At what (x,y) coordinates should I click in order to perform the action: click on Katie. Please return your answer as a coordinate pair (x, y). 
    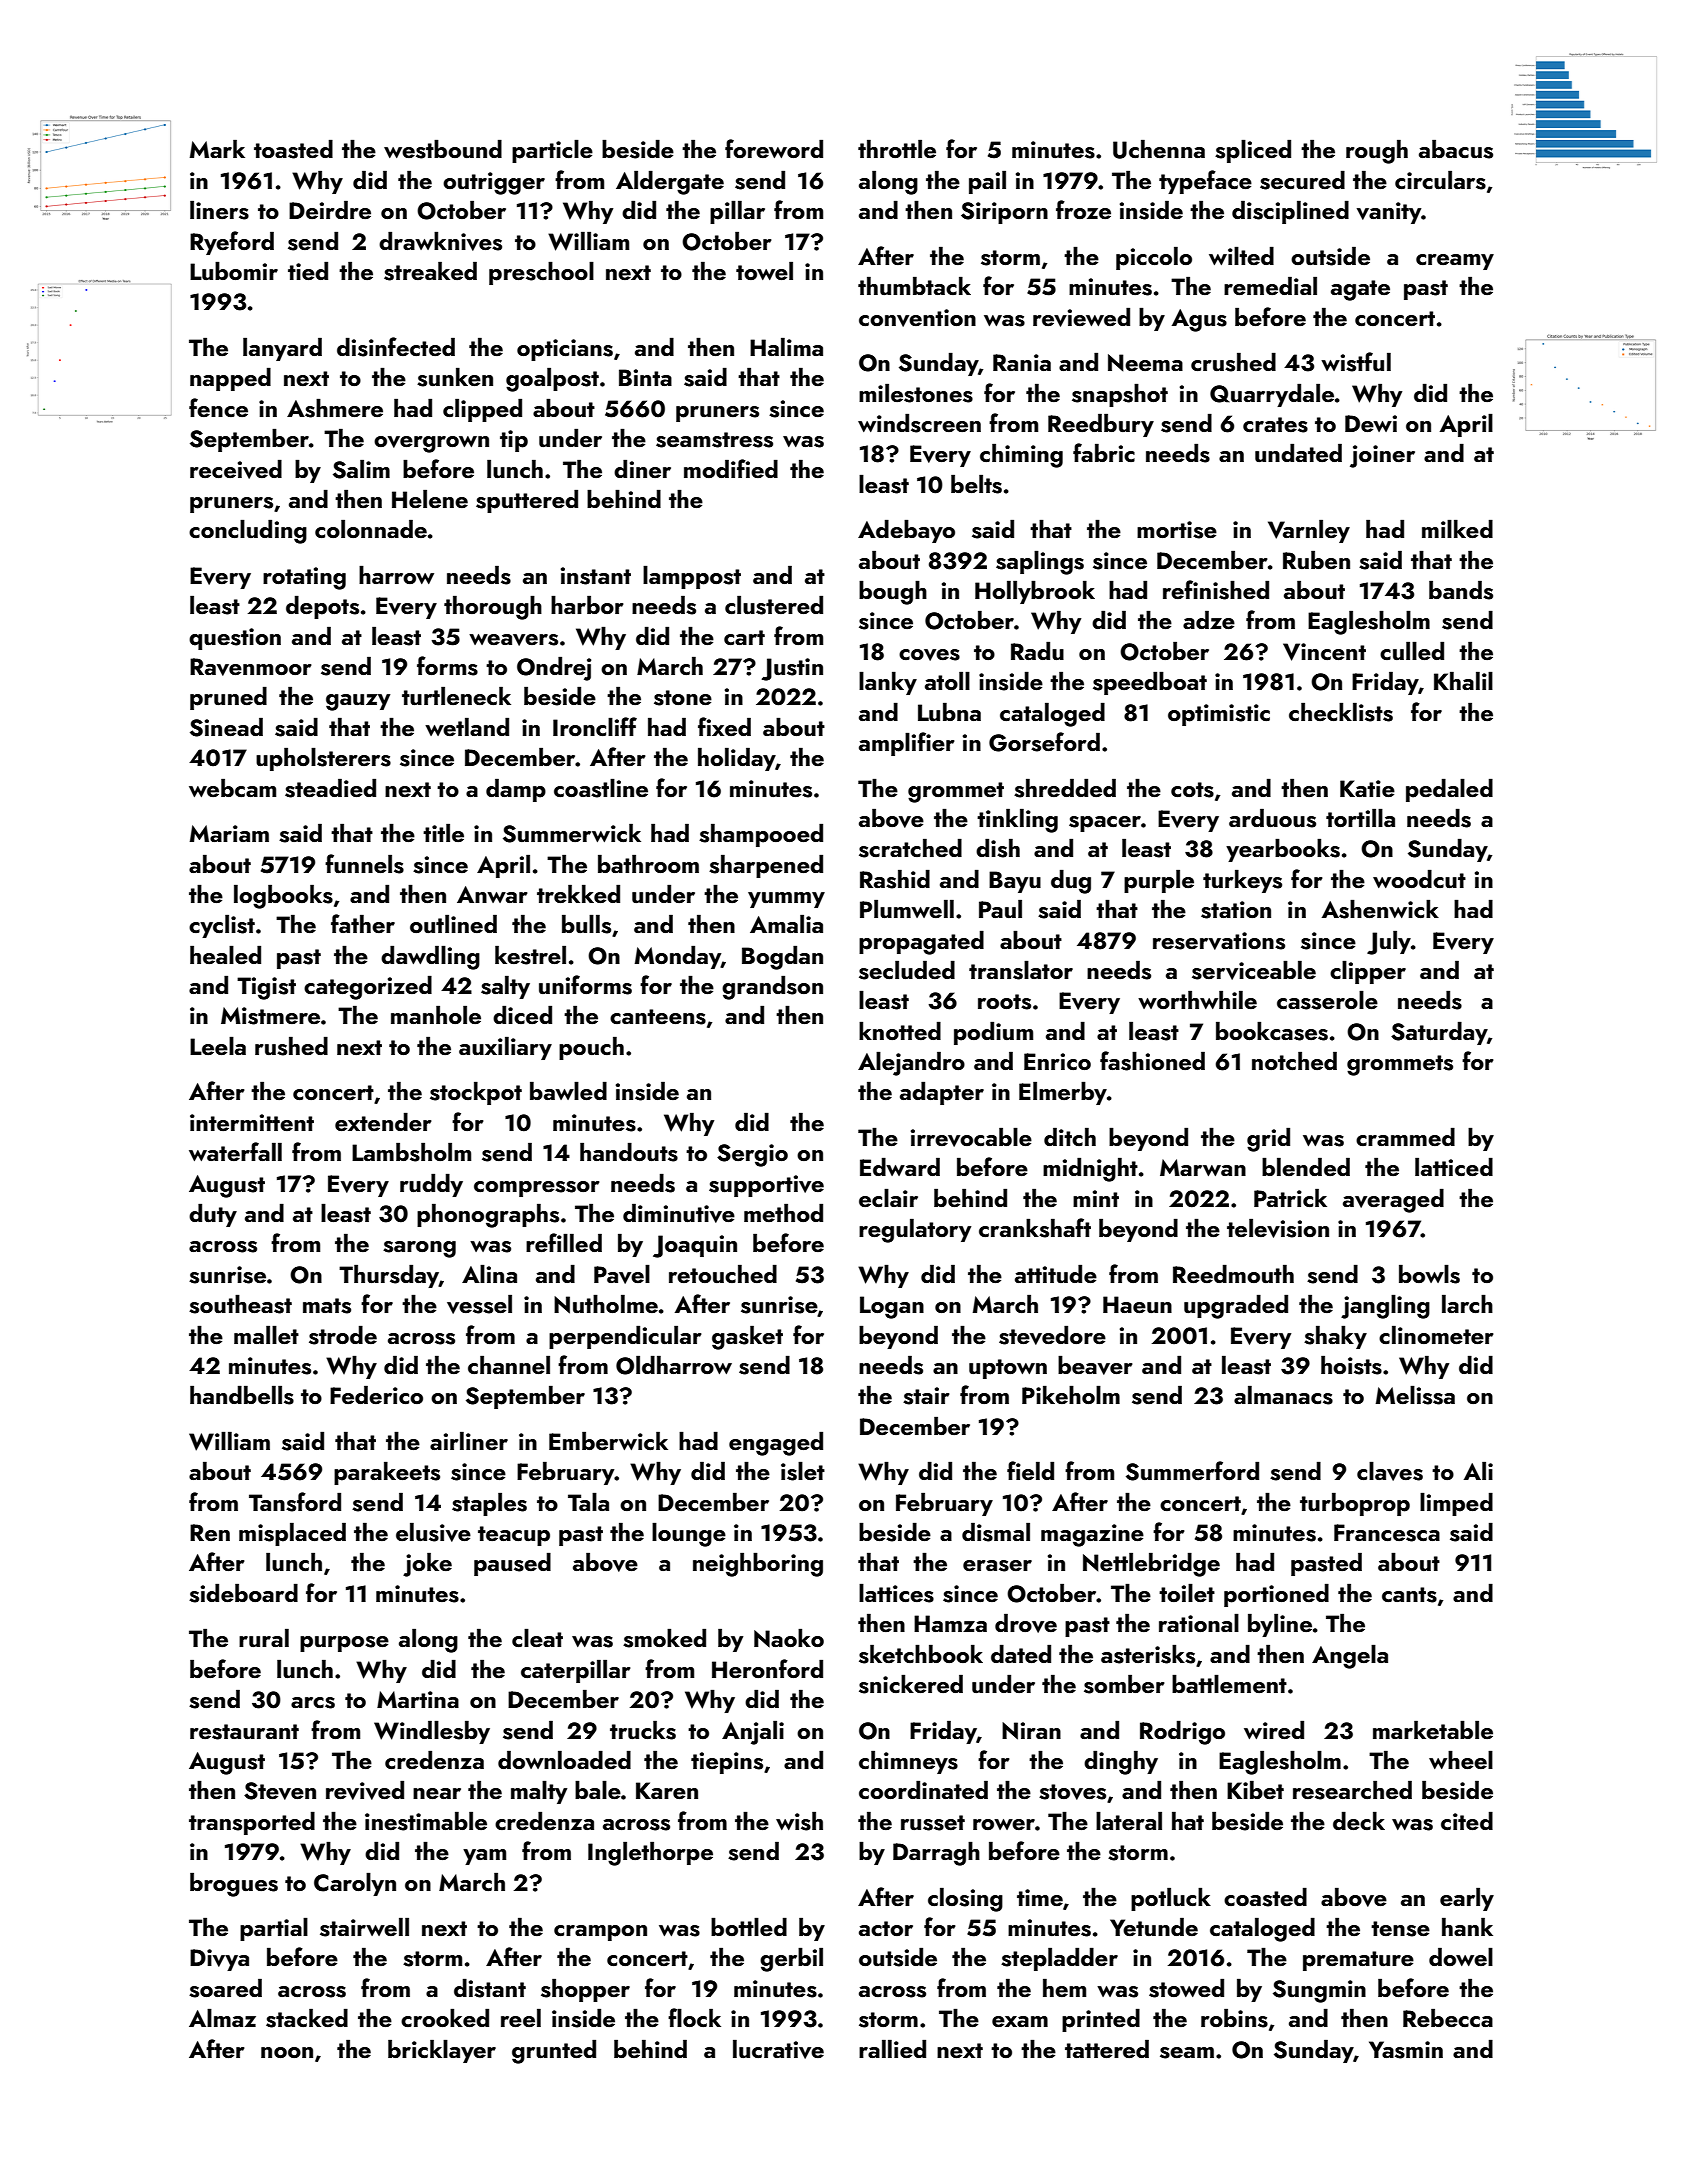
    Looking at the image, I should click on (1367, 788).
